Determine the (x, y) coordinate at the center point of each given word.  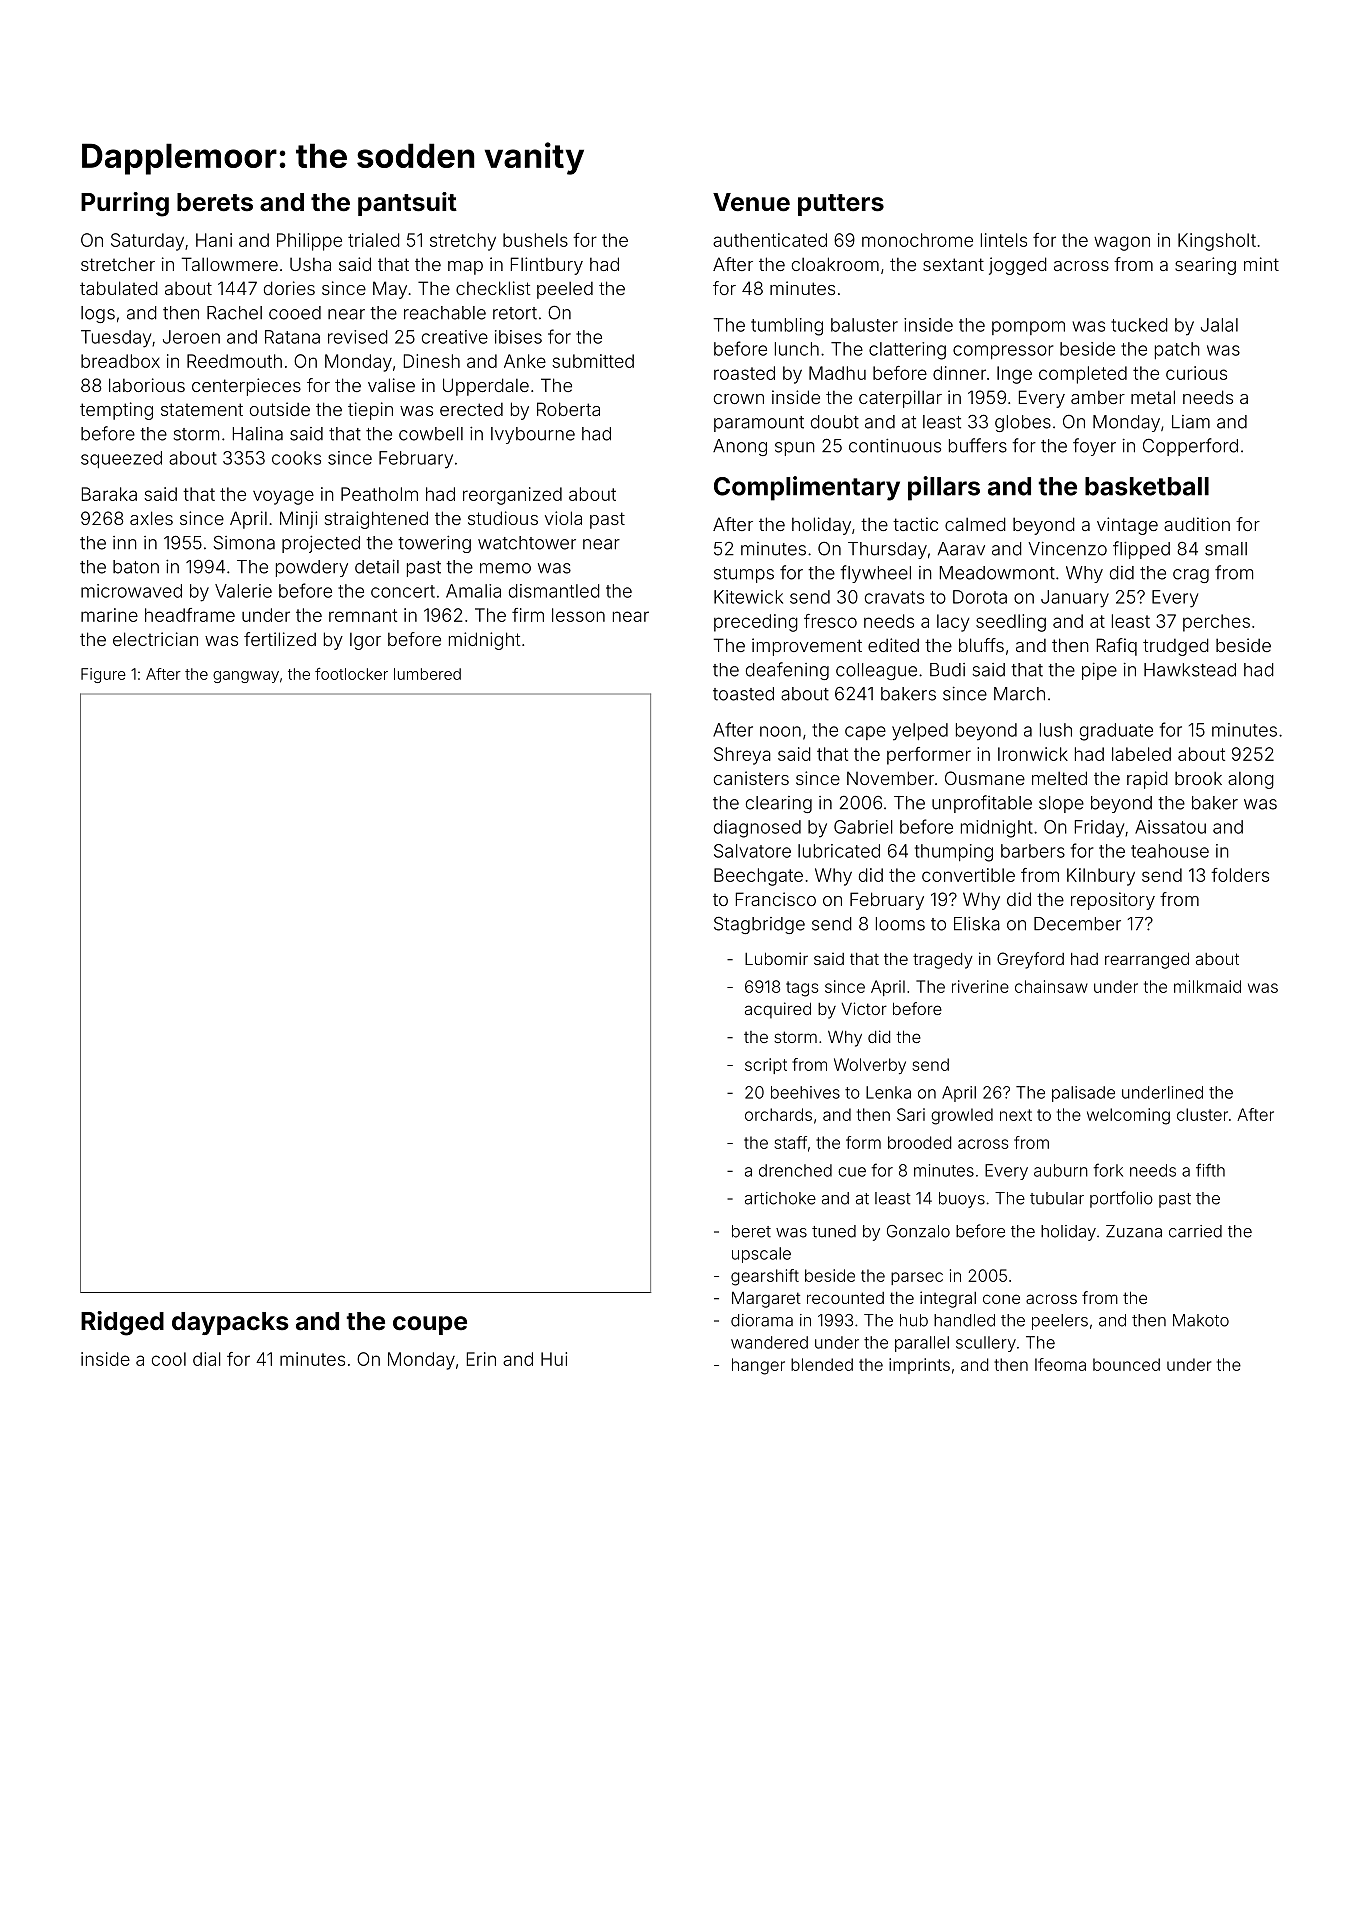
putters (841, 205)
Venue (751, 202)
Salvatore (752, 851)
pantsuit (407, 204)
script (766, 1066)
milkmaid (1207, 986)
